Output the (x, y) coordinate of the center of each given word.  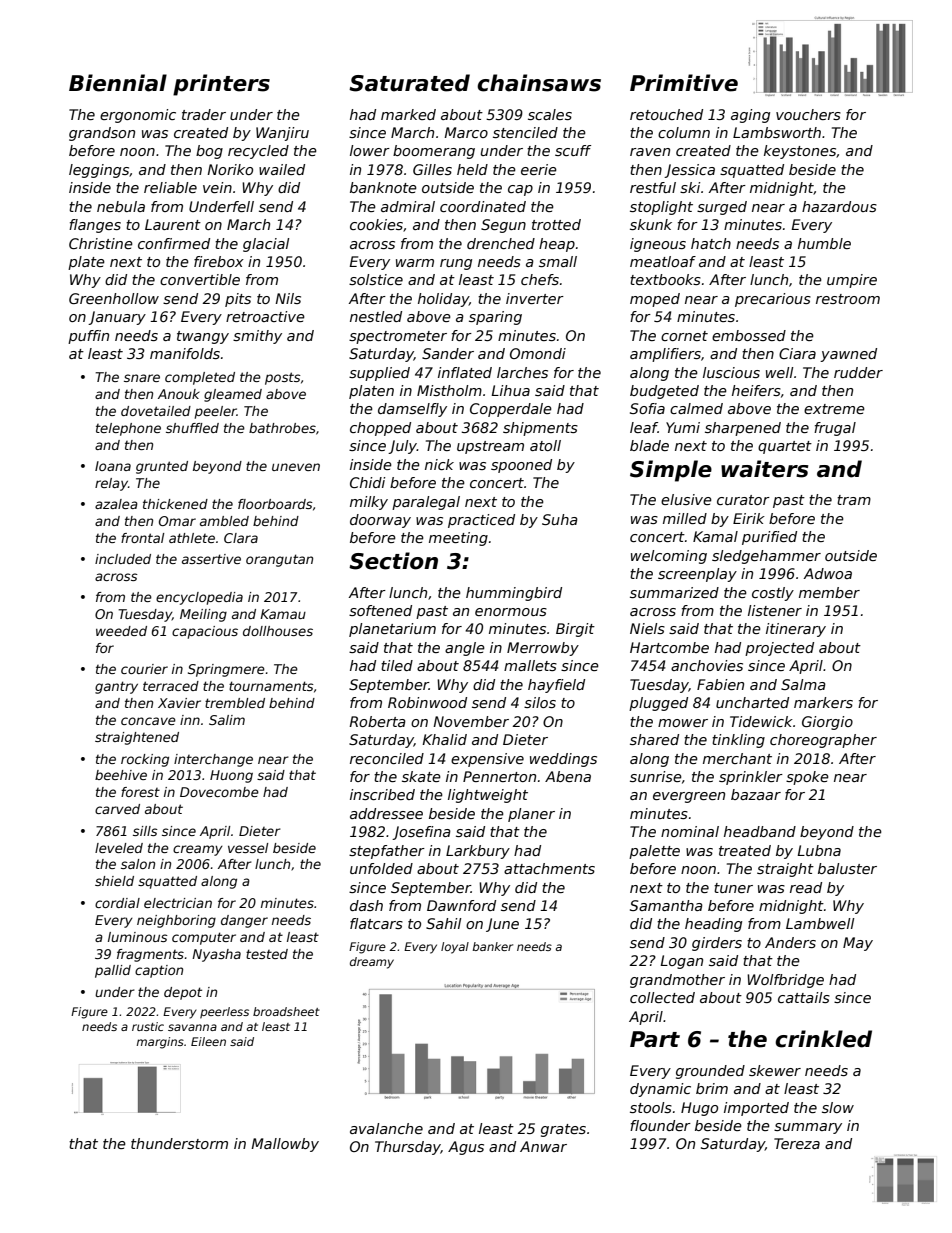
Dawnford (461, 905)
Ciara (797, 353)
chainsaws (539, 83)
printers (221, 85)
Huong (231, 776)
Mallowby (285, 1145)
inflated (465, 372)
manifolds (185, 353)
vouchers (808, 114)
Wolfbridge (785, 981)
